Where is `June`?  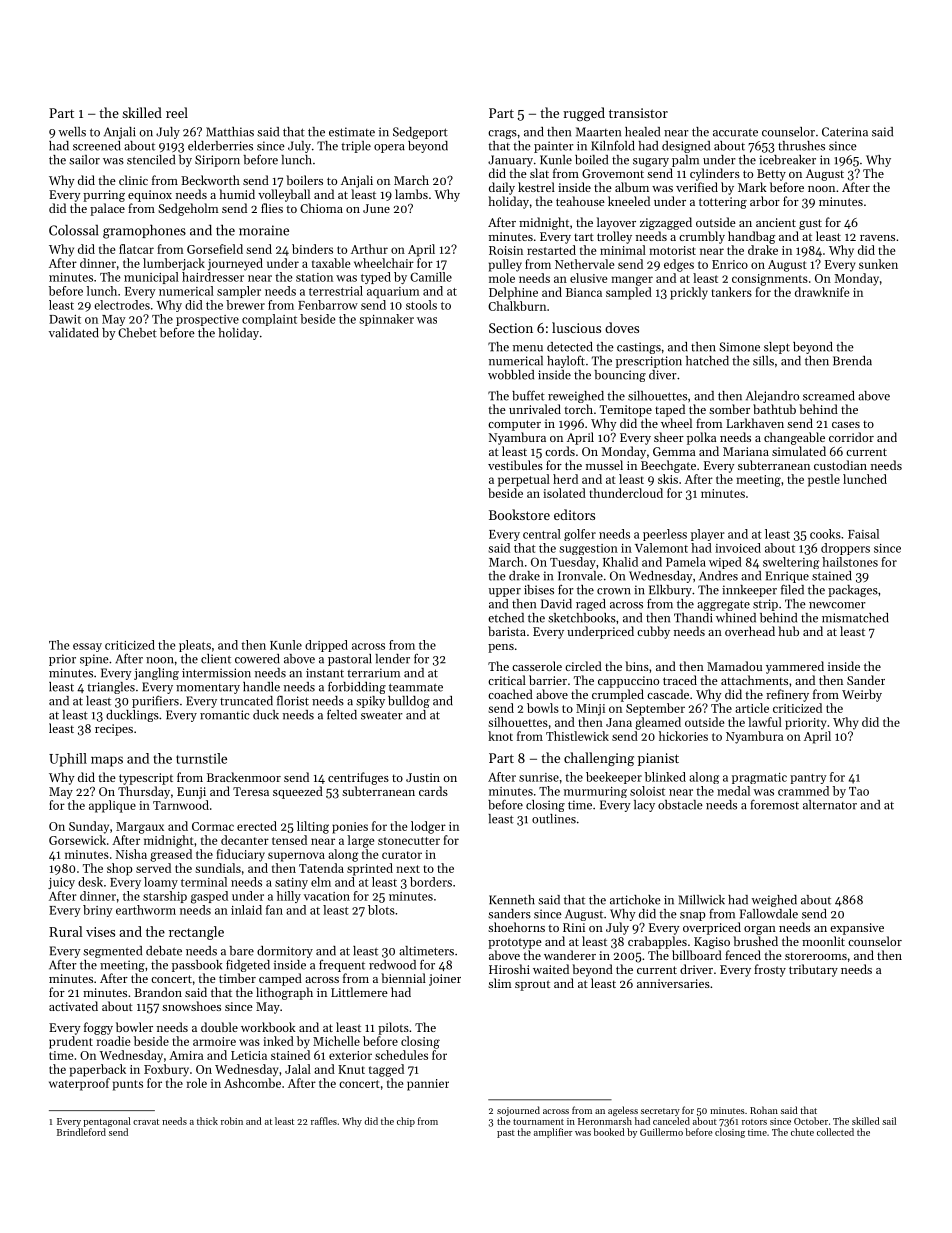 June is located at coordinates (376, 208).
